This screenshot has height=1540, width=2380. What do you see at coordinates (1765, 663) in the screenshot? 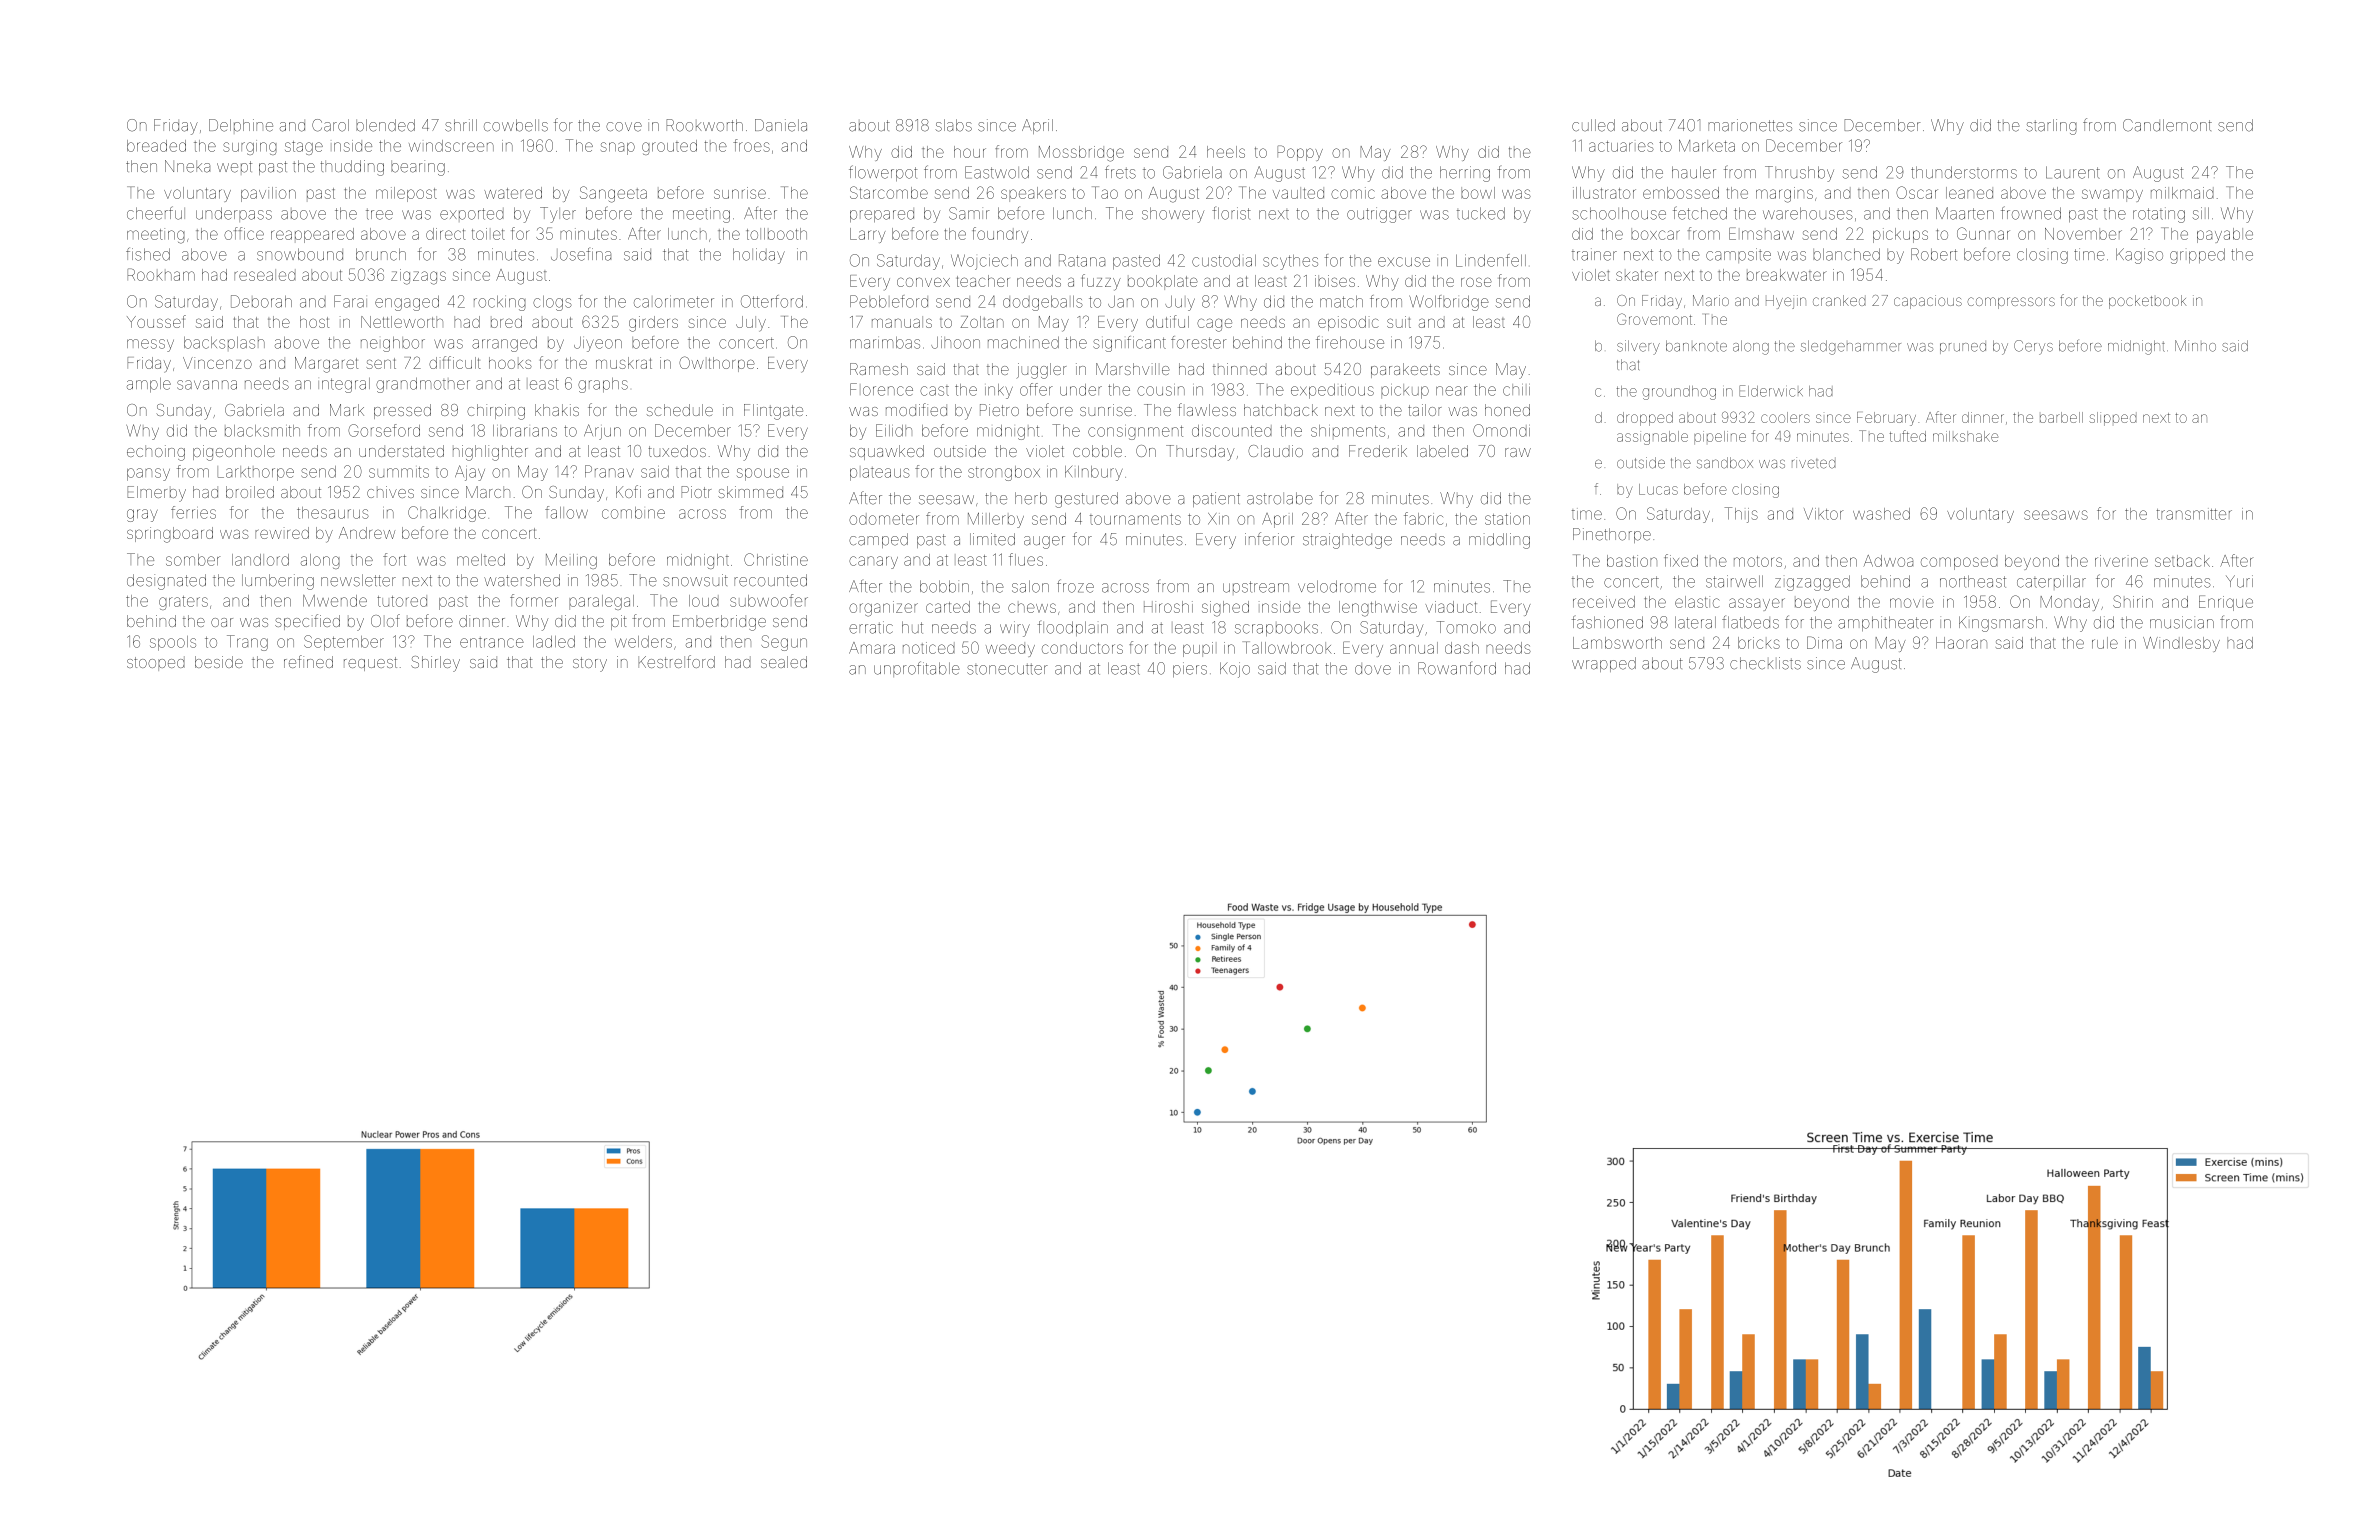
I see `checklists` at bounding box center [1765, 663].
